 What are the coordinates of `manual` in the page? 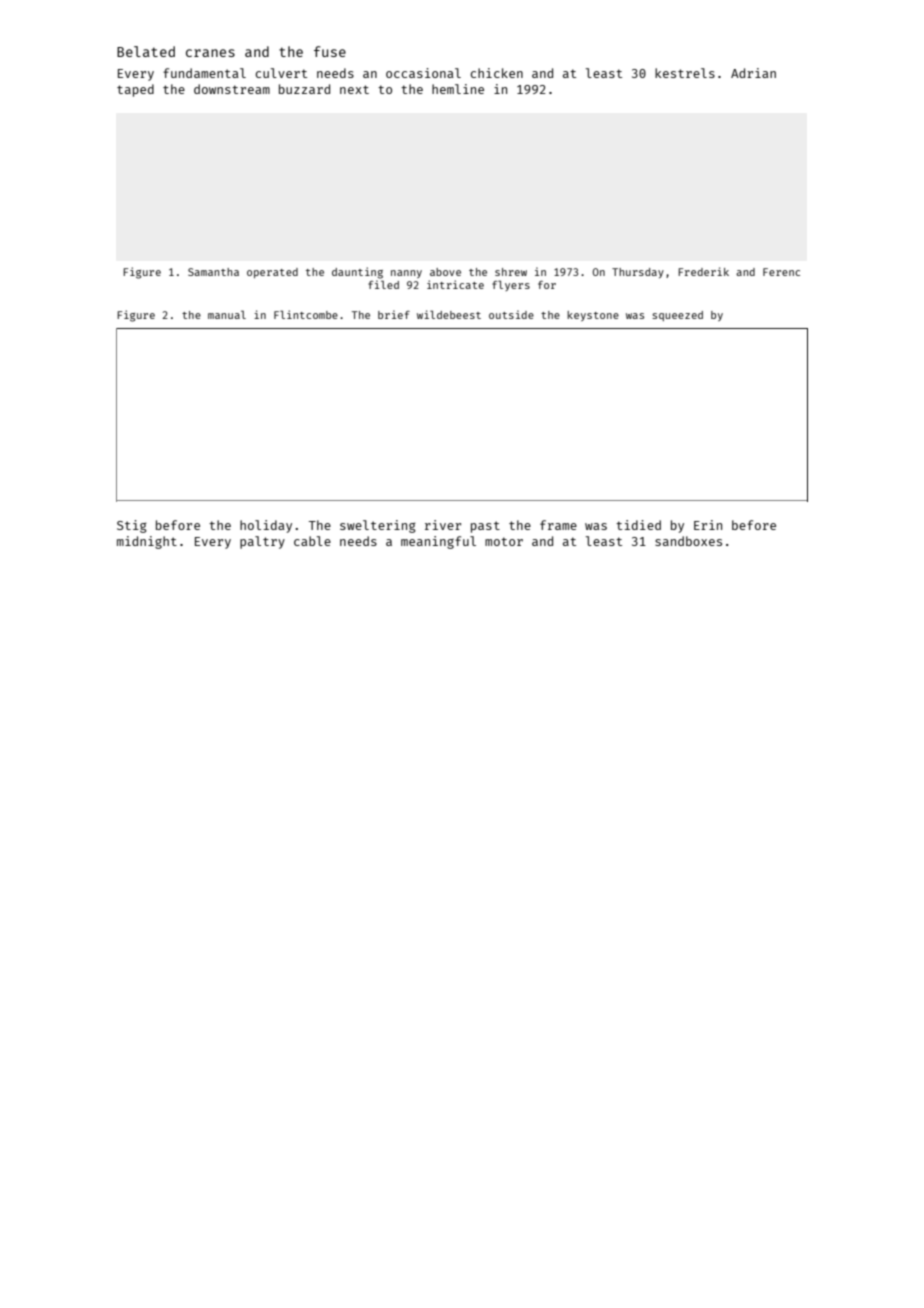 It's located at (227, 314).
